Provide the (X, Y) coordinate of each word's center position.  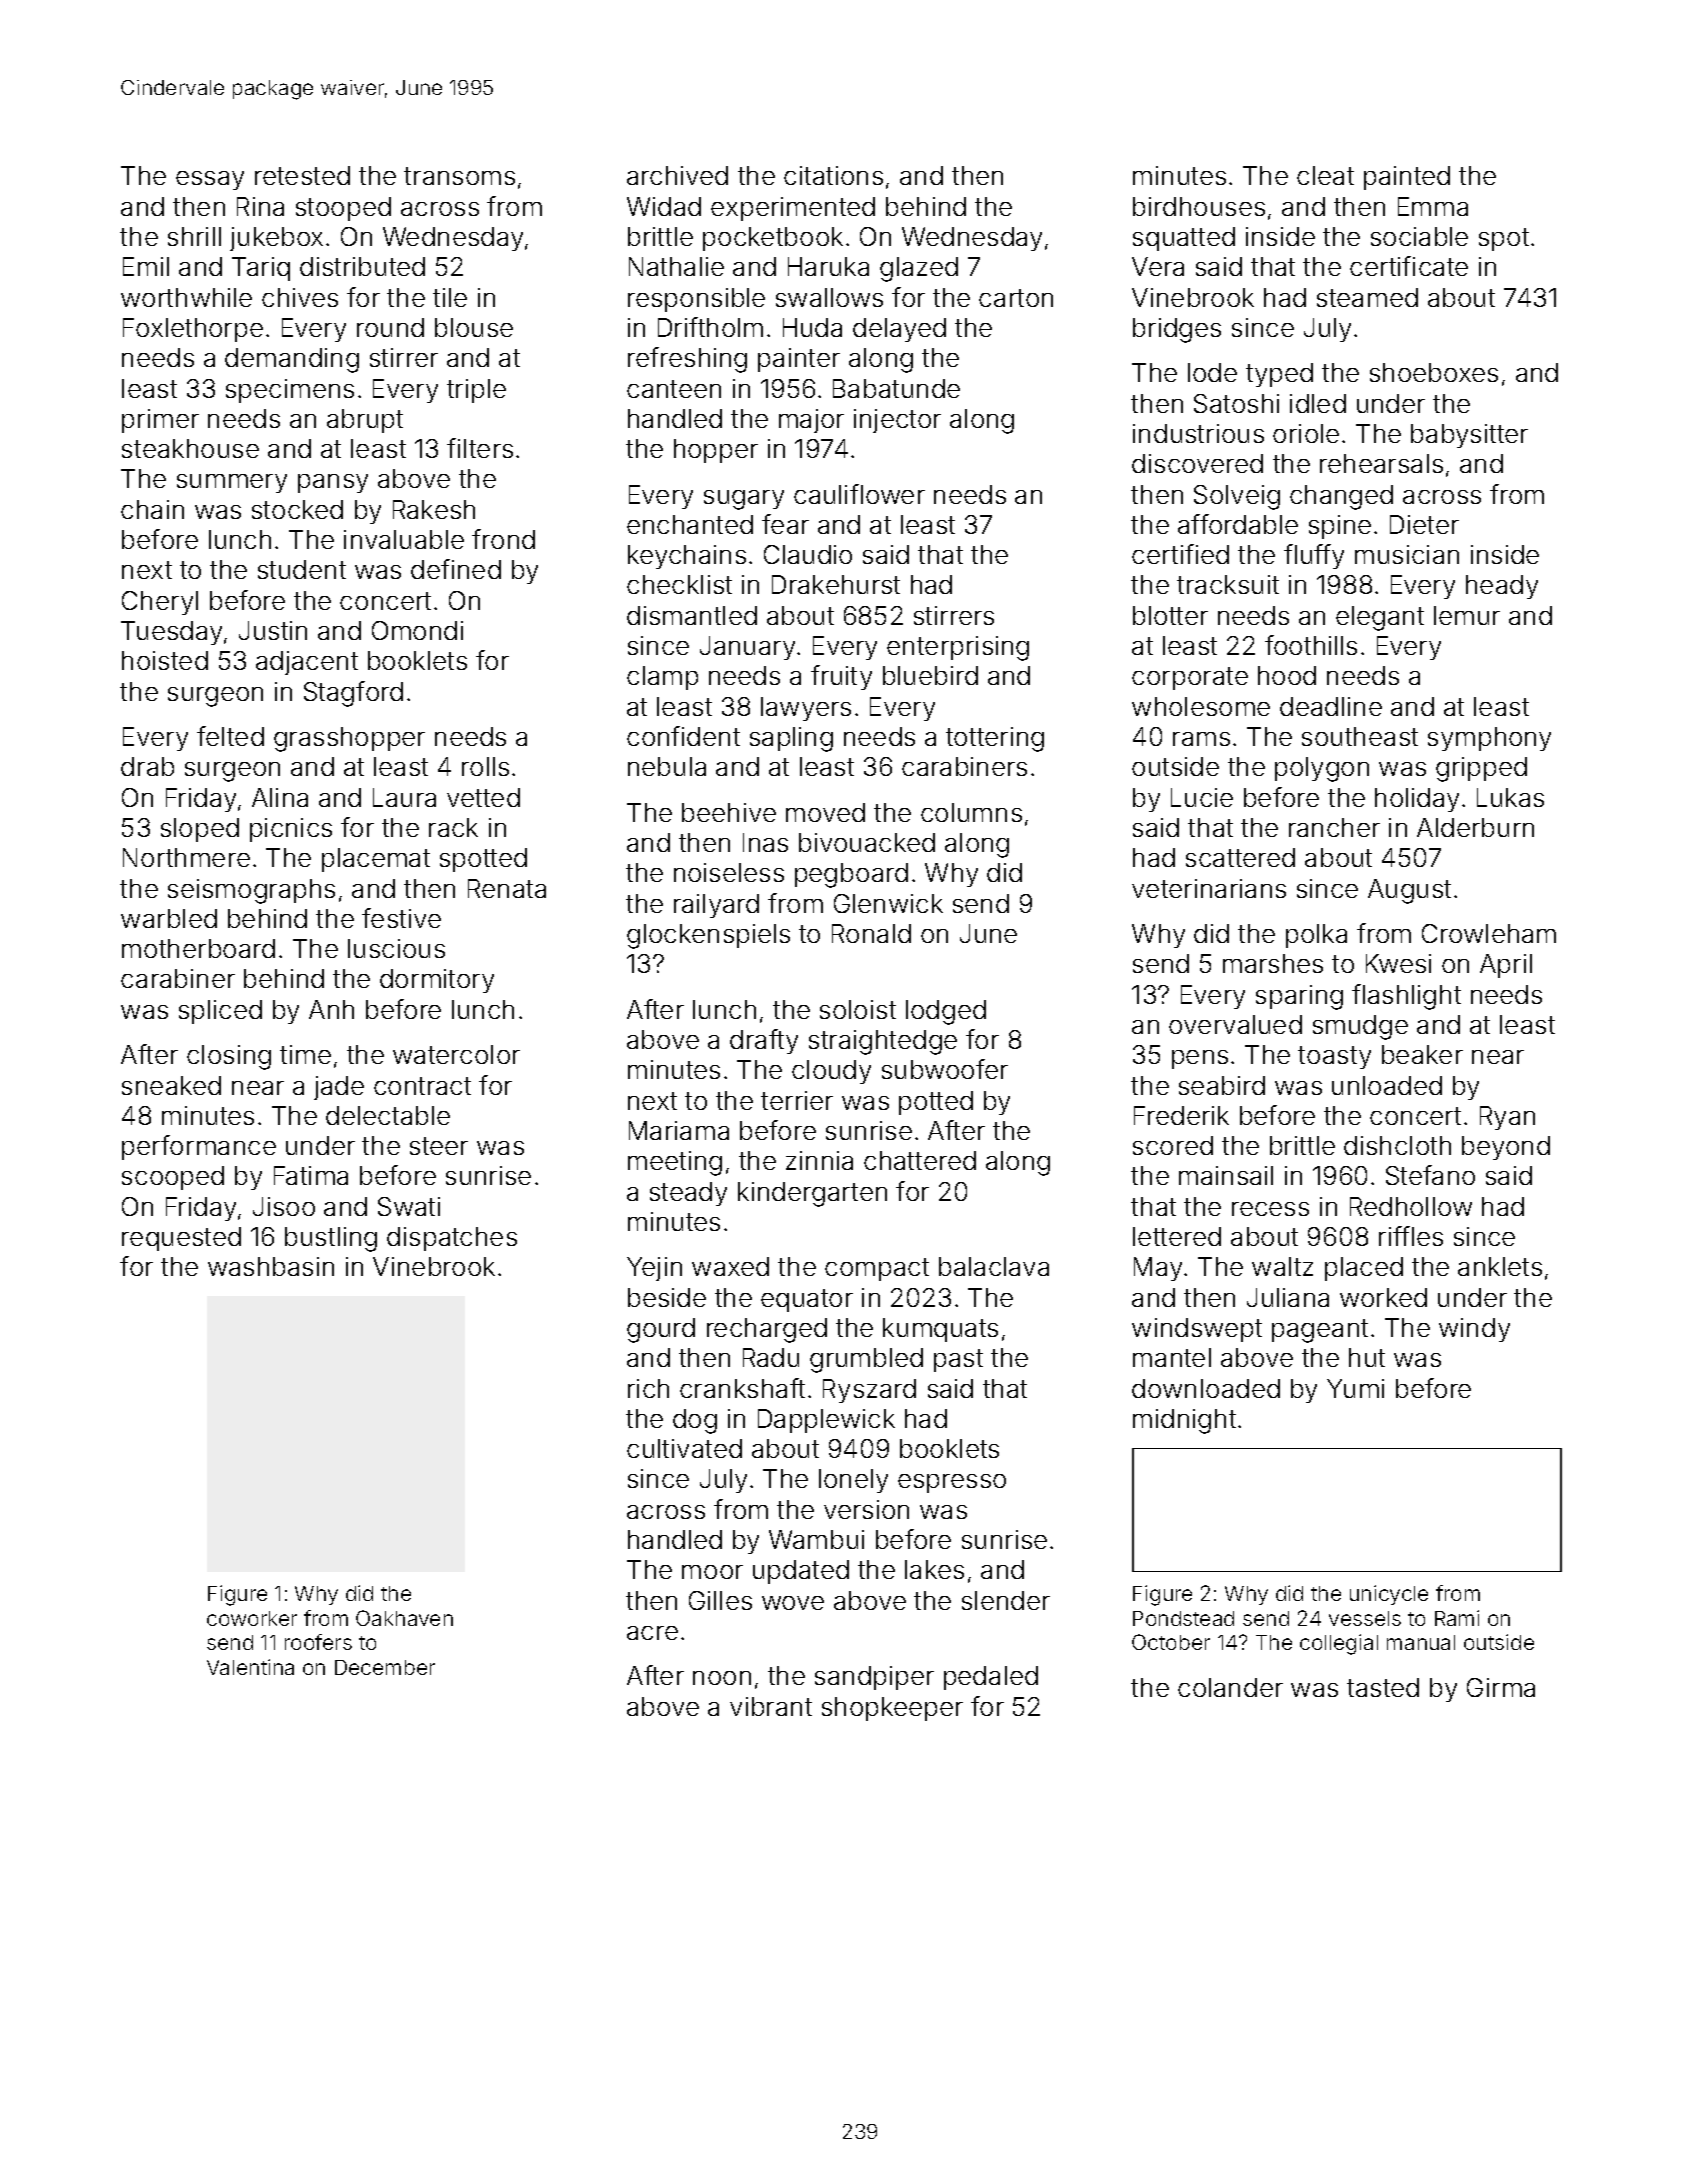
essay (210, 180)
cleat (1325, 175)
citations (833, 175)
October (1171, 1642)
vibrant (771, 1706)
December (385, 1667)
